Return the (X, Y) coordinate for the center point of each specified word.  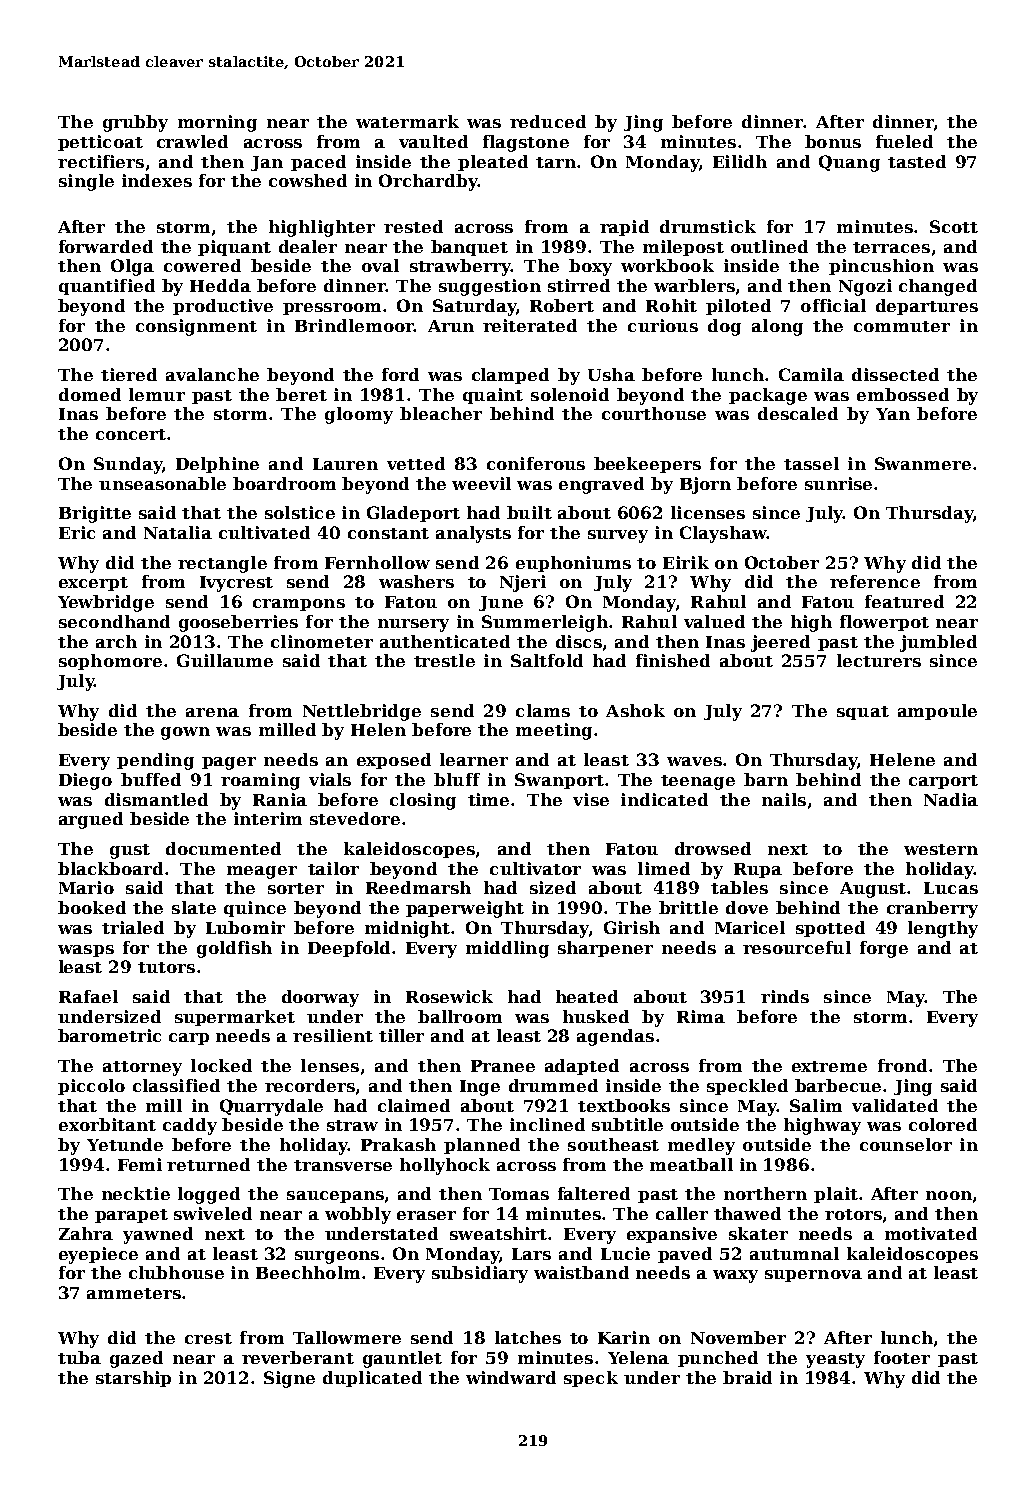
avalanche (212, 374)
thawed (747, 1213)
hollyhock (445, 1166)
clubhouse (176, 1272)
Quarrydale (271, 1107)
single (86, 182)
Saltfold (547, 660)
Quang (849, 163)
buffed (151, 779)
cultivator (535, 868)
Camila (811, 374)
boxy (590, 267)
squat (863, 713)
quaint (493, 396)
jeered (780, 643)
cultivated (264, 532)
